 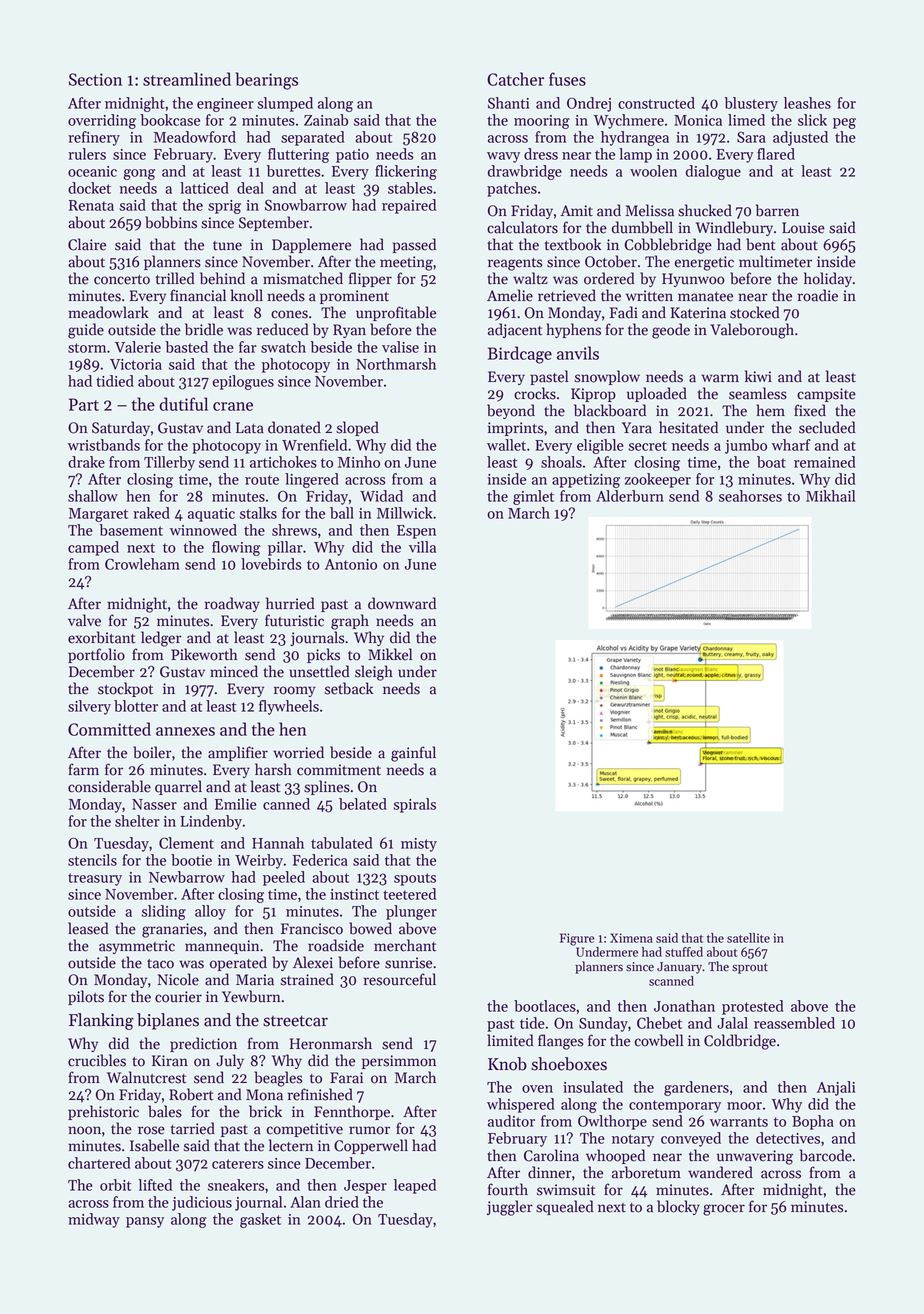 What do you see at coordinates (152, 752) in the page?
I see `boiler` at bounding box center [152, 752].
